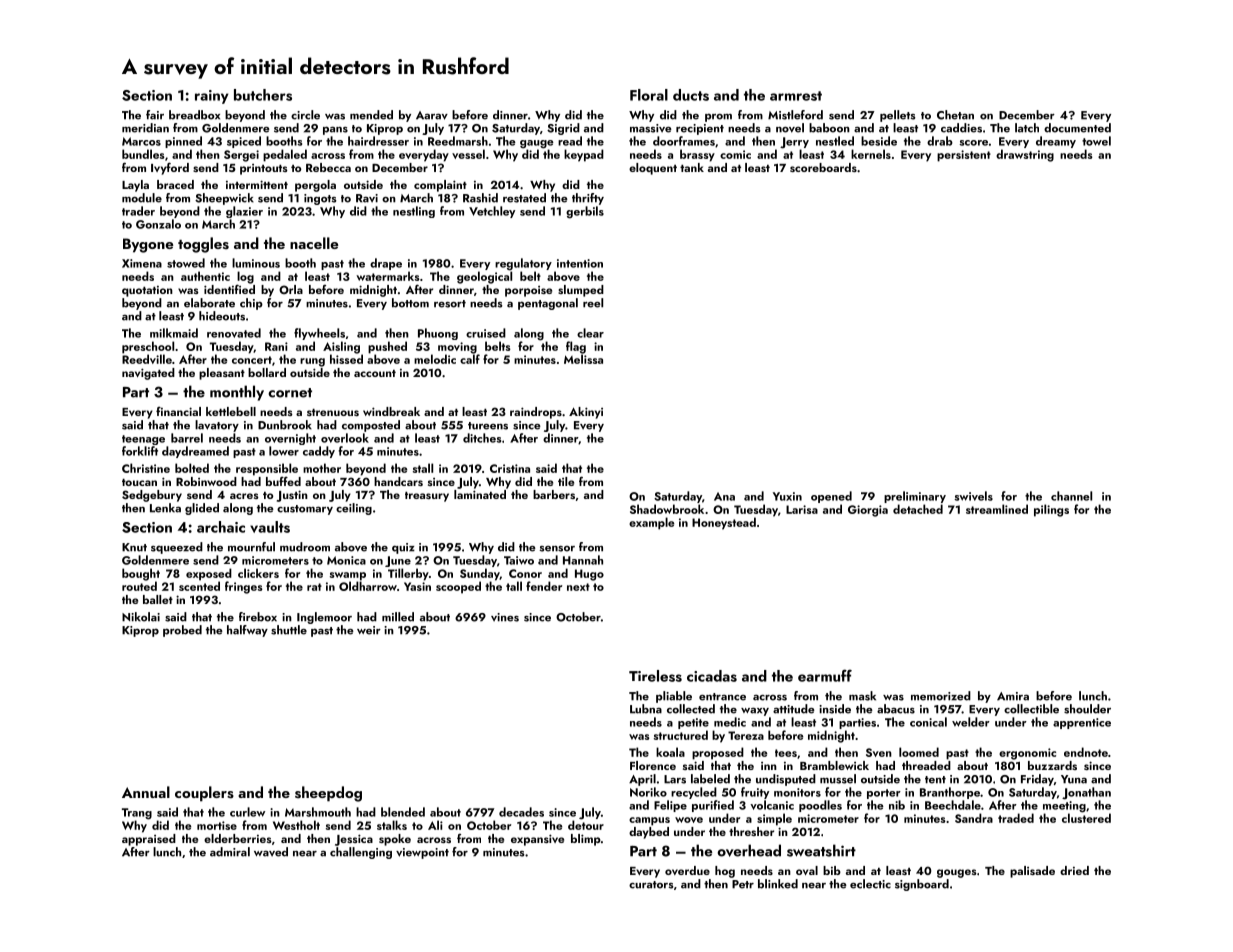  What do you see at coordinates (292, 496) in the screenshot?
I see `Justin` at bounding box center [292, 496].
